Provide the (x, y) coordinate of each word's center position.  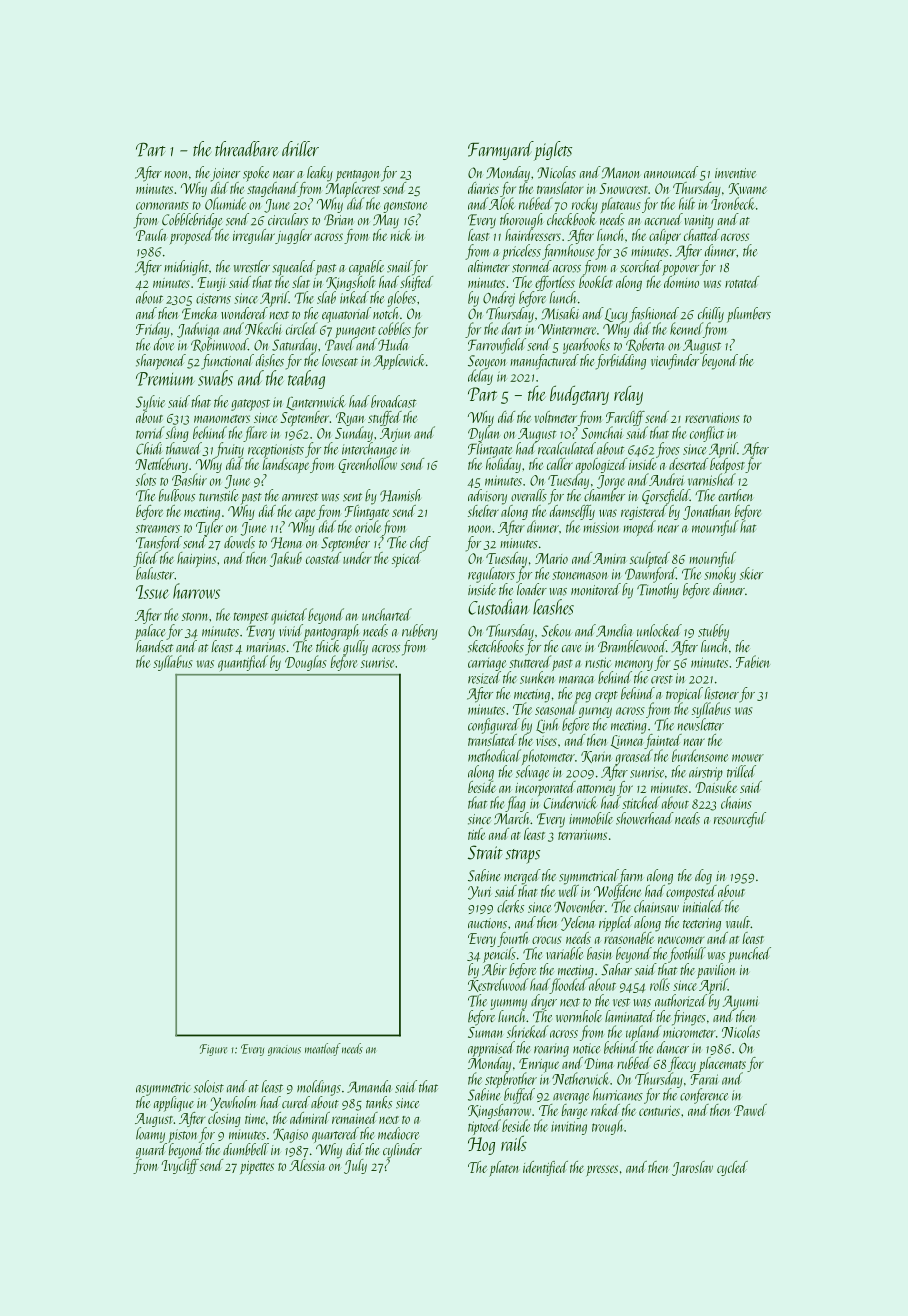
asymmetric (163, 1089)
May (386, 221)
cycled (732, 1168)
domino (681, 282)
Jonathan (706, 512)
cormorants (162, 206)
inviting (569, 1128)
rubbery (420, 632)
